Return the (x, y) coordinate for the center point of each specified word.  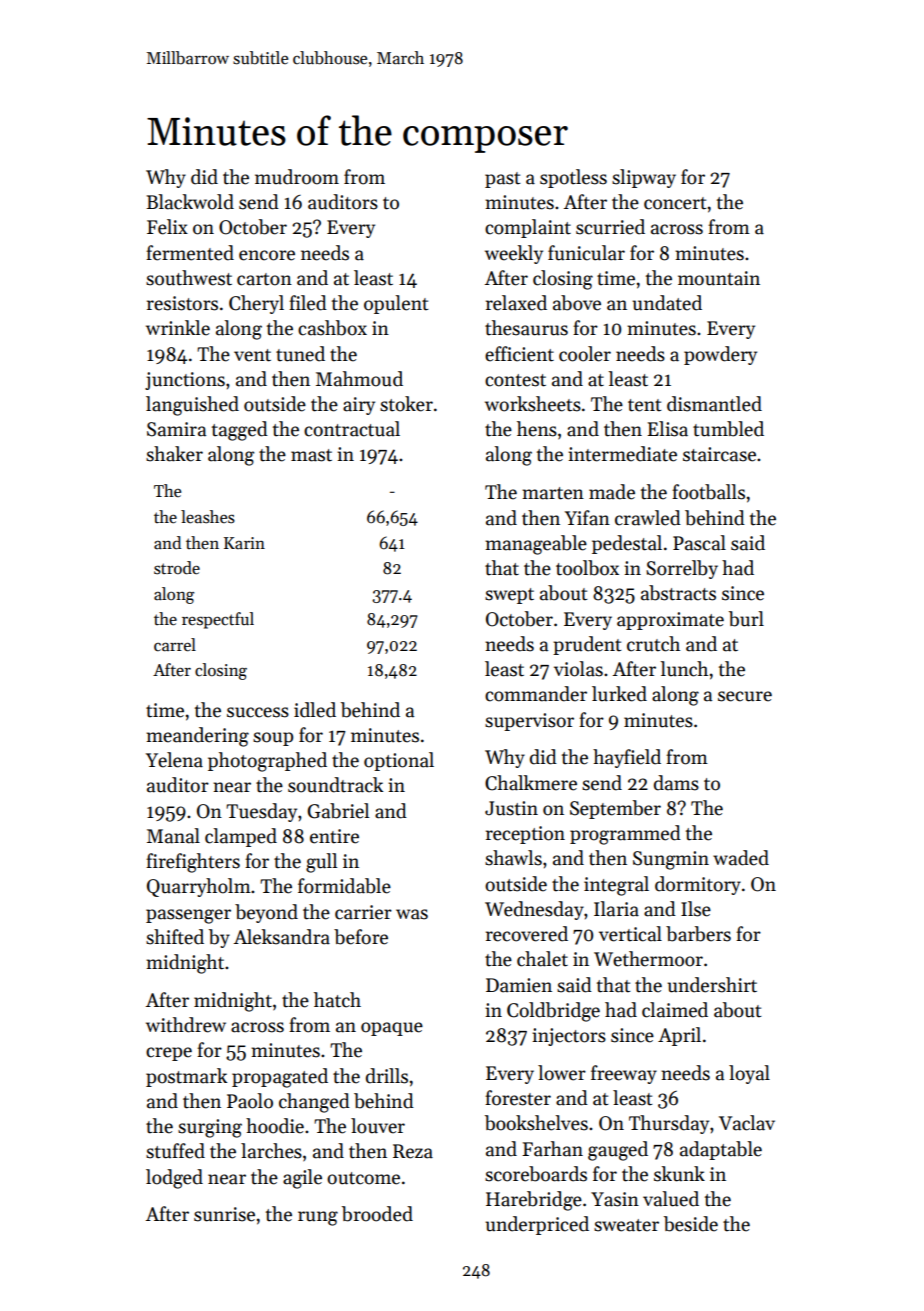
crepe (169, 1054)
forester (518, 1098)
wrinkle (178, 328)
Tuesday (261, 812)
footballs (708, 492)
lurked (619, 694)
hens (537, 429)
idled (315, 710)
